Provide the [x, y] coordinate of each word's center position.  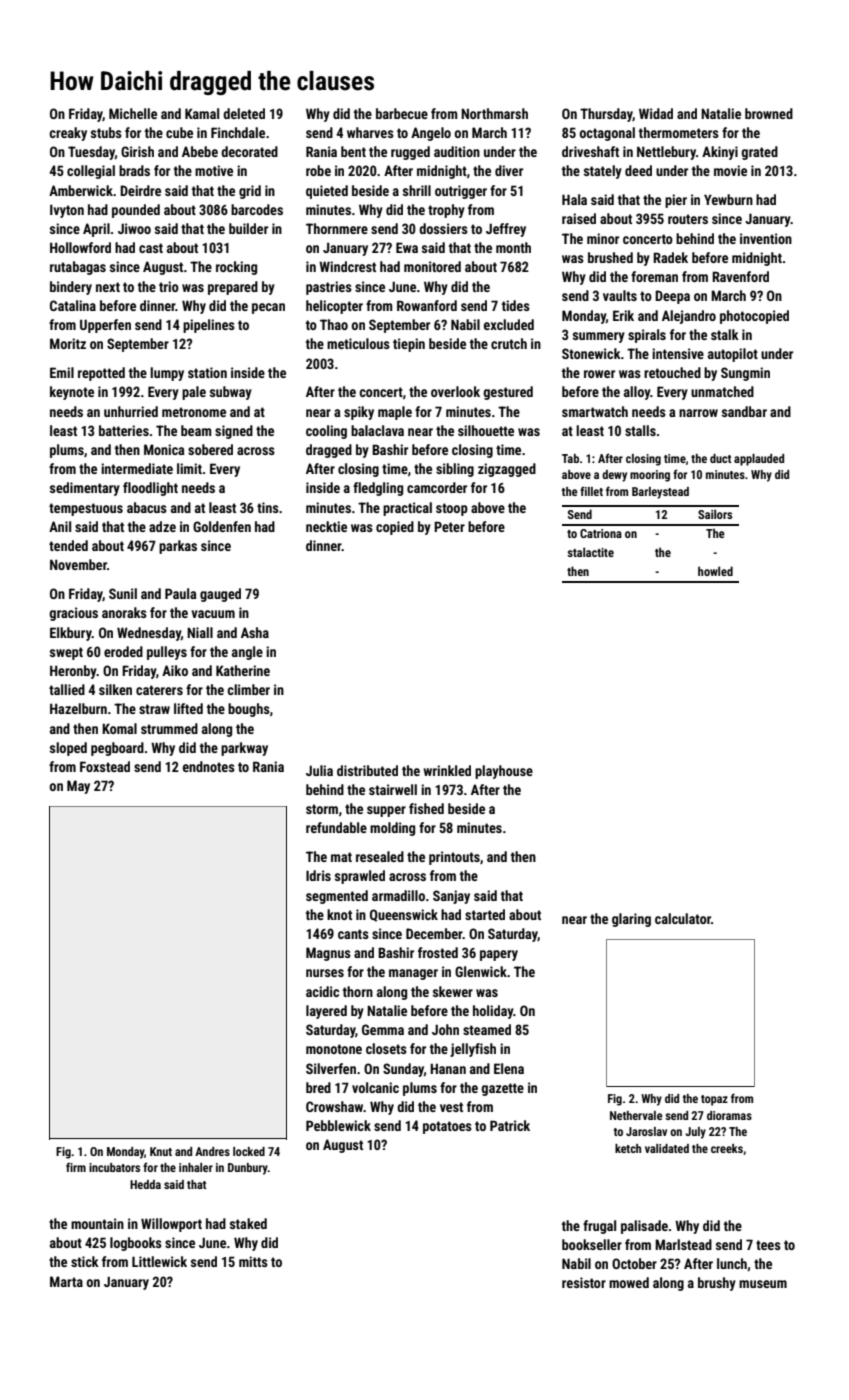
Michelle [133, 113]
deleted [244, 113]
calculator [683, 918]
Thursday [606, 115]
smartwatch [595, 411]
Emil [62, 372]
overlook [455, 391]
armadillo [398, 895]
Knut [161, 1151]
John [445, 1029]
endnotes [209, 766]
